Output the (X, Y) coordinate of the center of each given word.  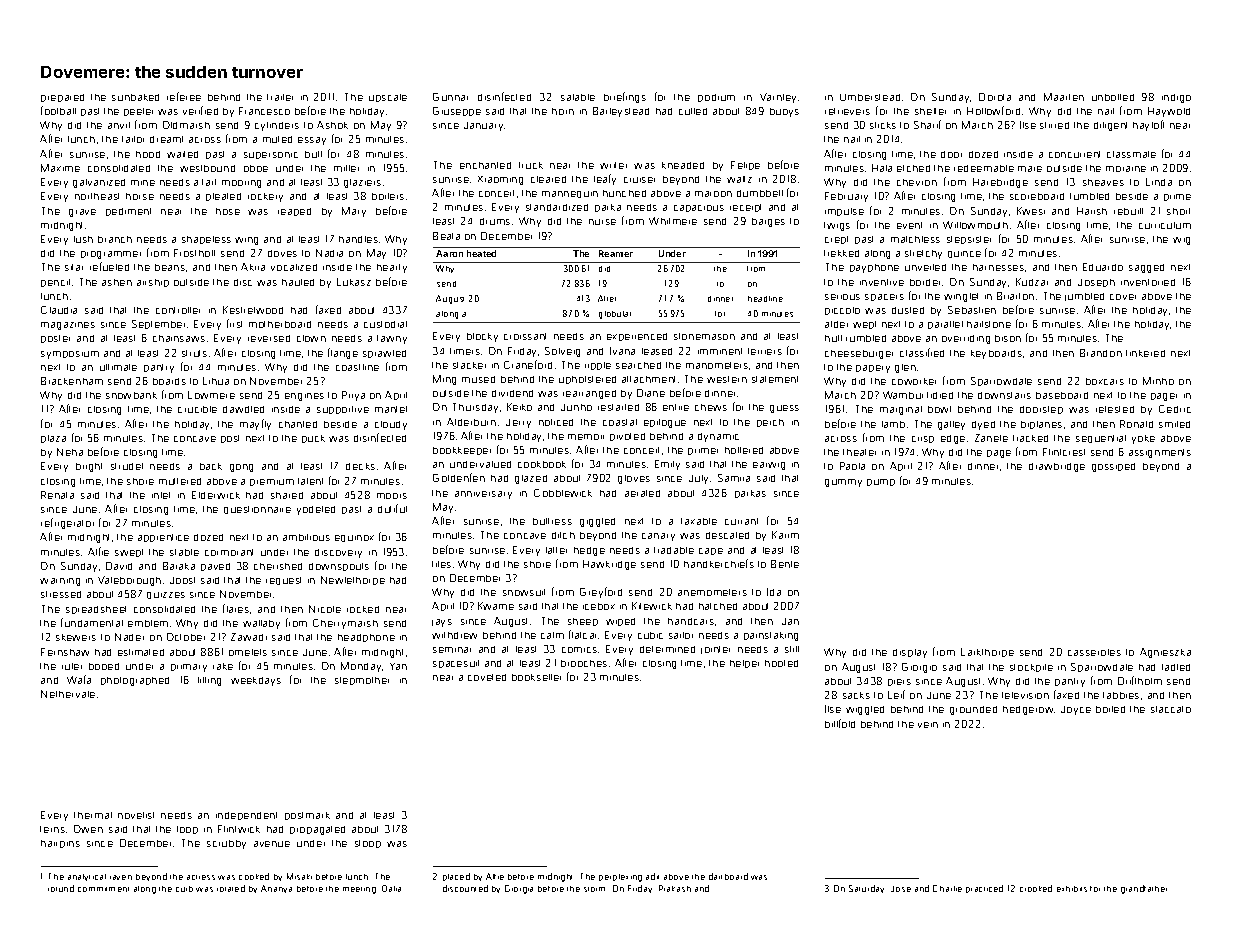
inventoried (1148, 282)
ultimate (118, 367)
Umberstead (870, 97)
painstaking (771, 636)
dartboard (728, 876)
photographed (135, 681)
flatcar (584, 634)
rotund (61, 888)
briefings (625, 97)
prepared (62, 98)
